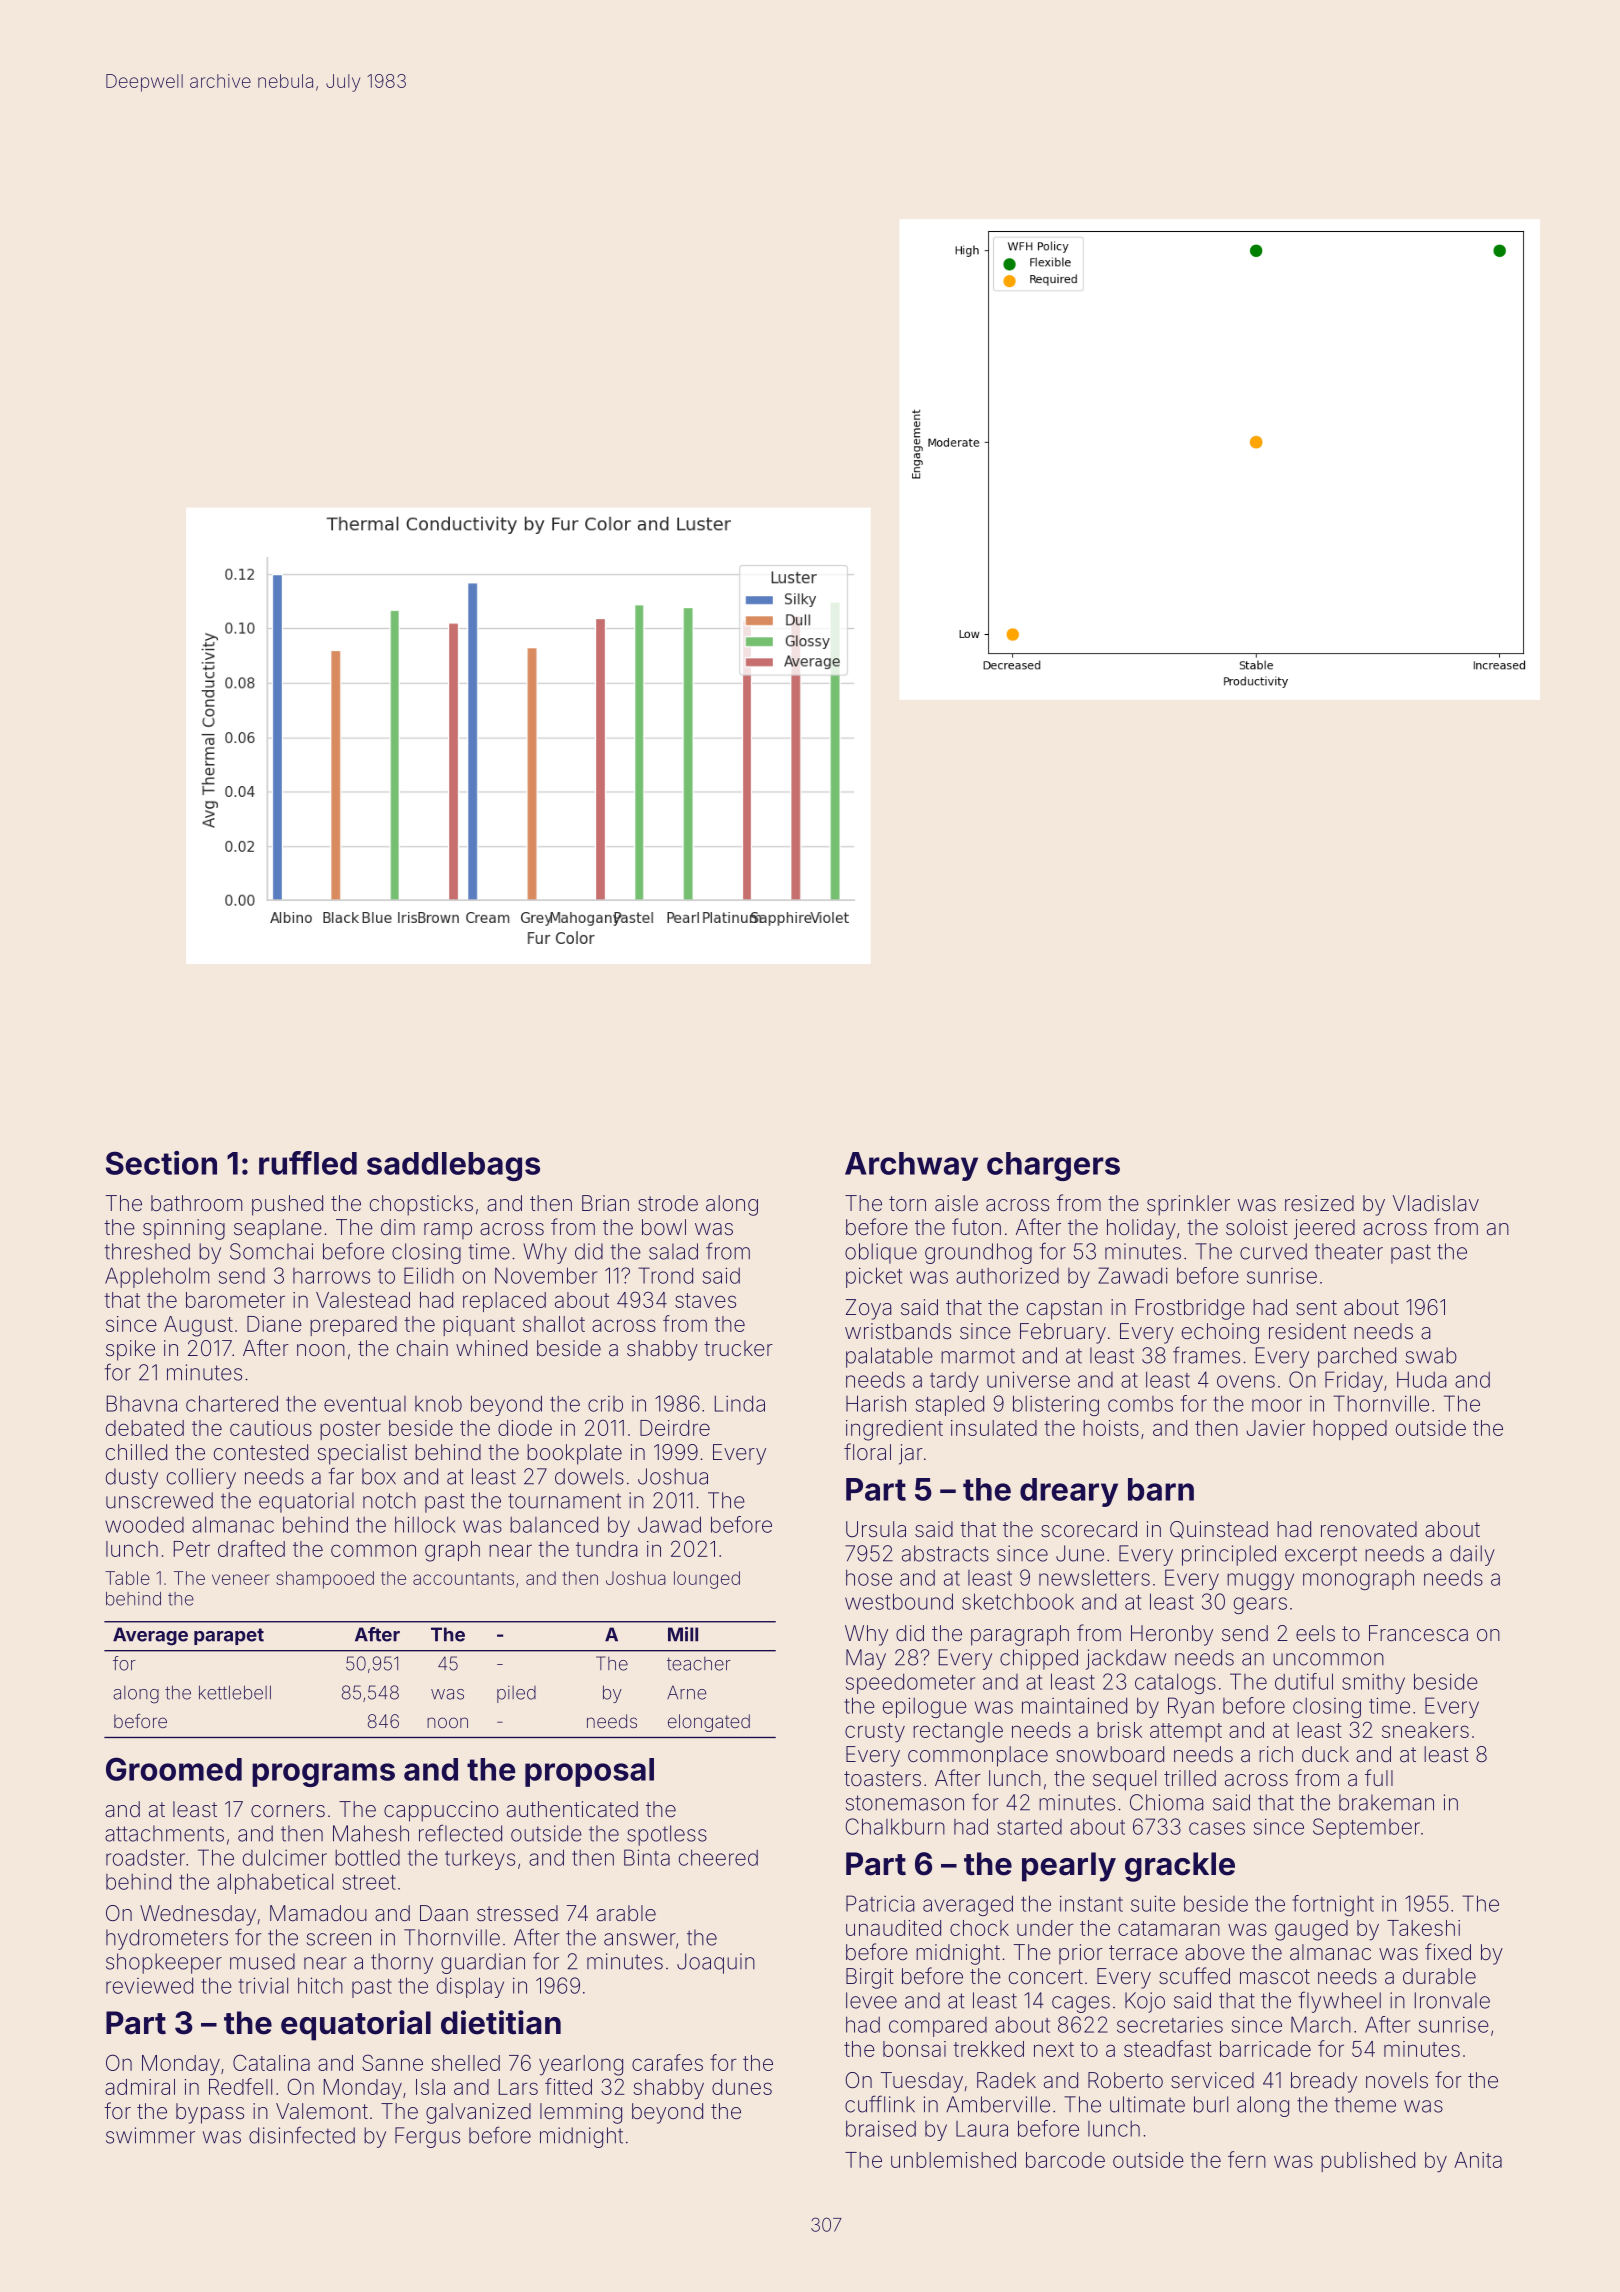 This page has width=1620, height=2292. What do you see at coordinates (159, 1500) in the page?
I see `unscrewed` at bounding box center [159, 1500].
